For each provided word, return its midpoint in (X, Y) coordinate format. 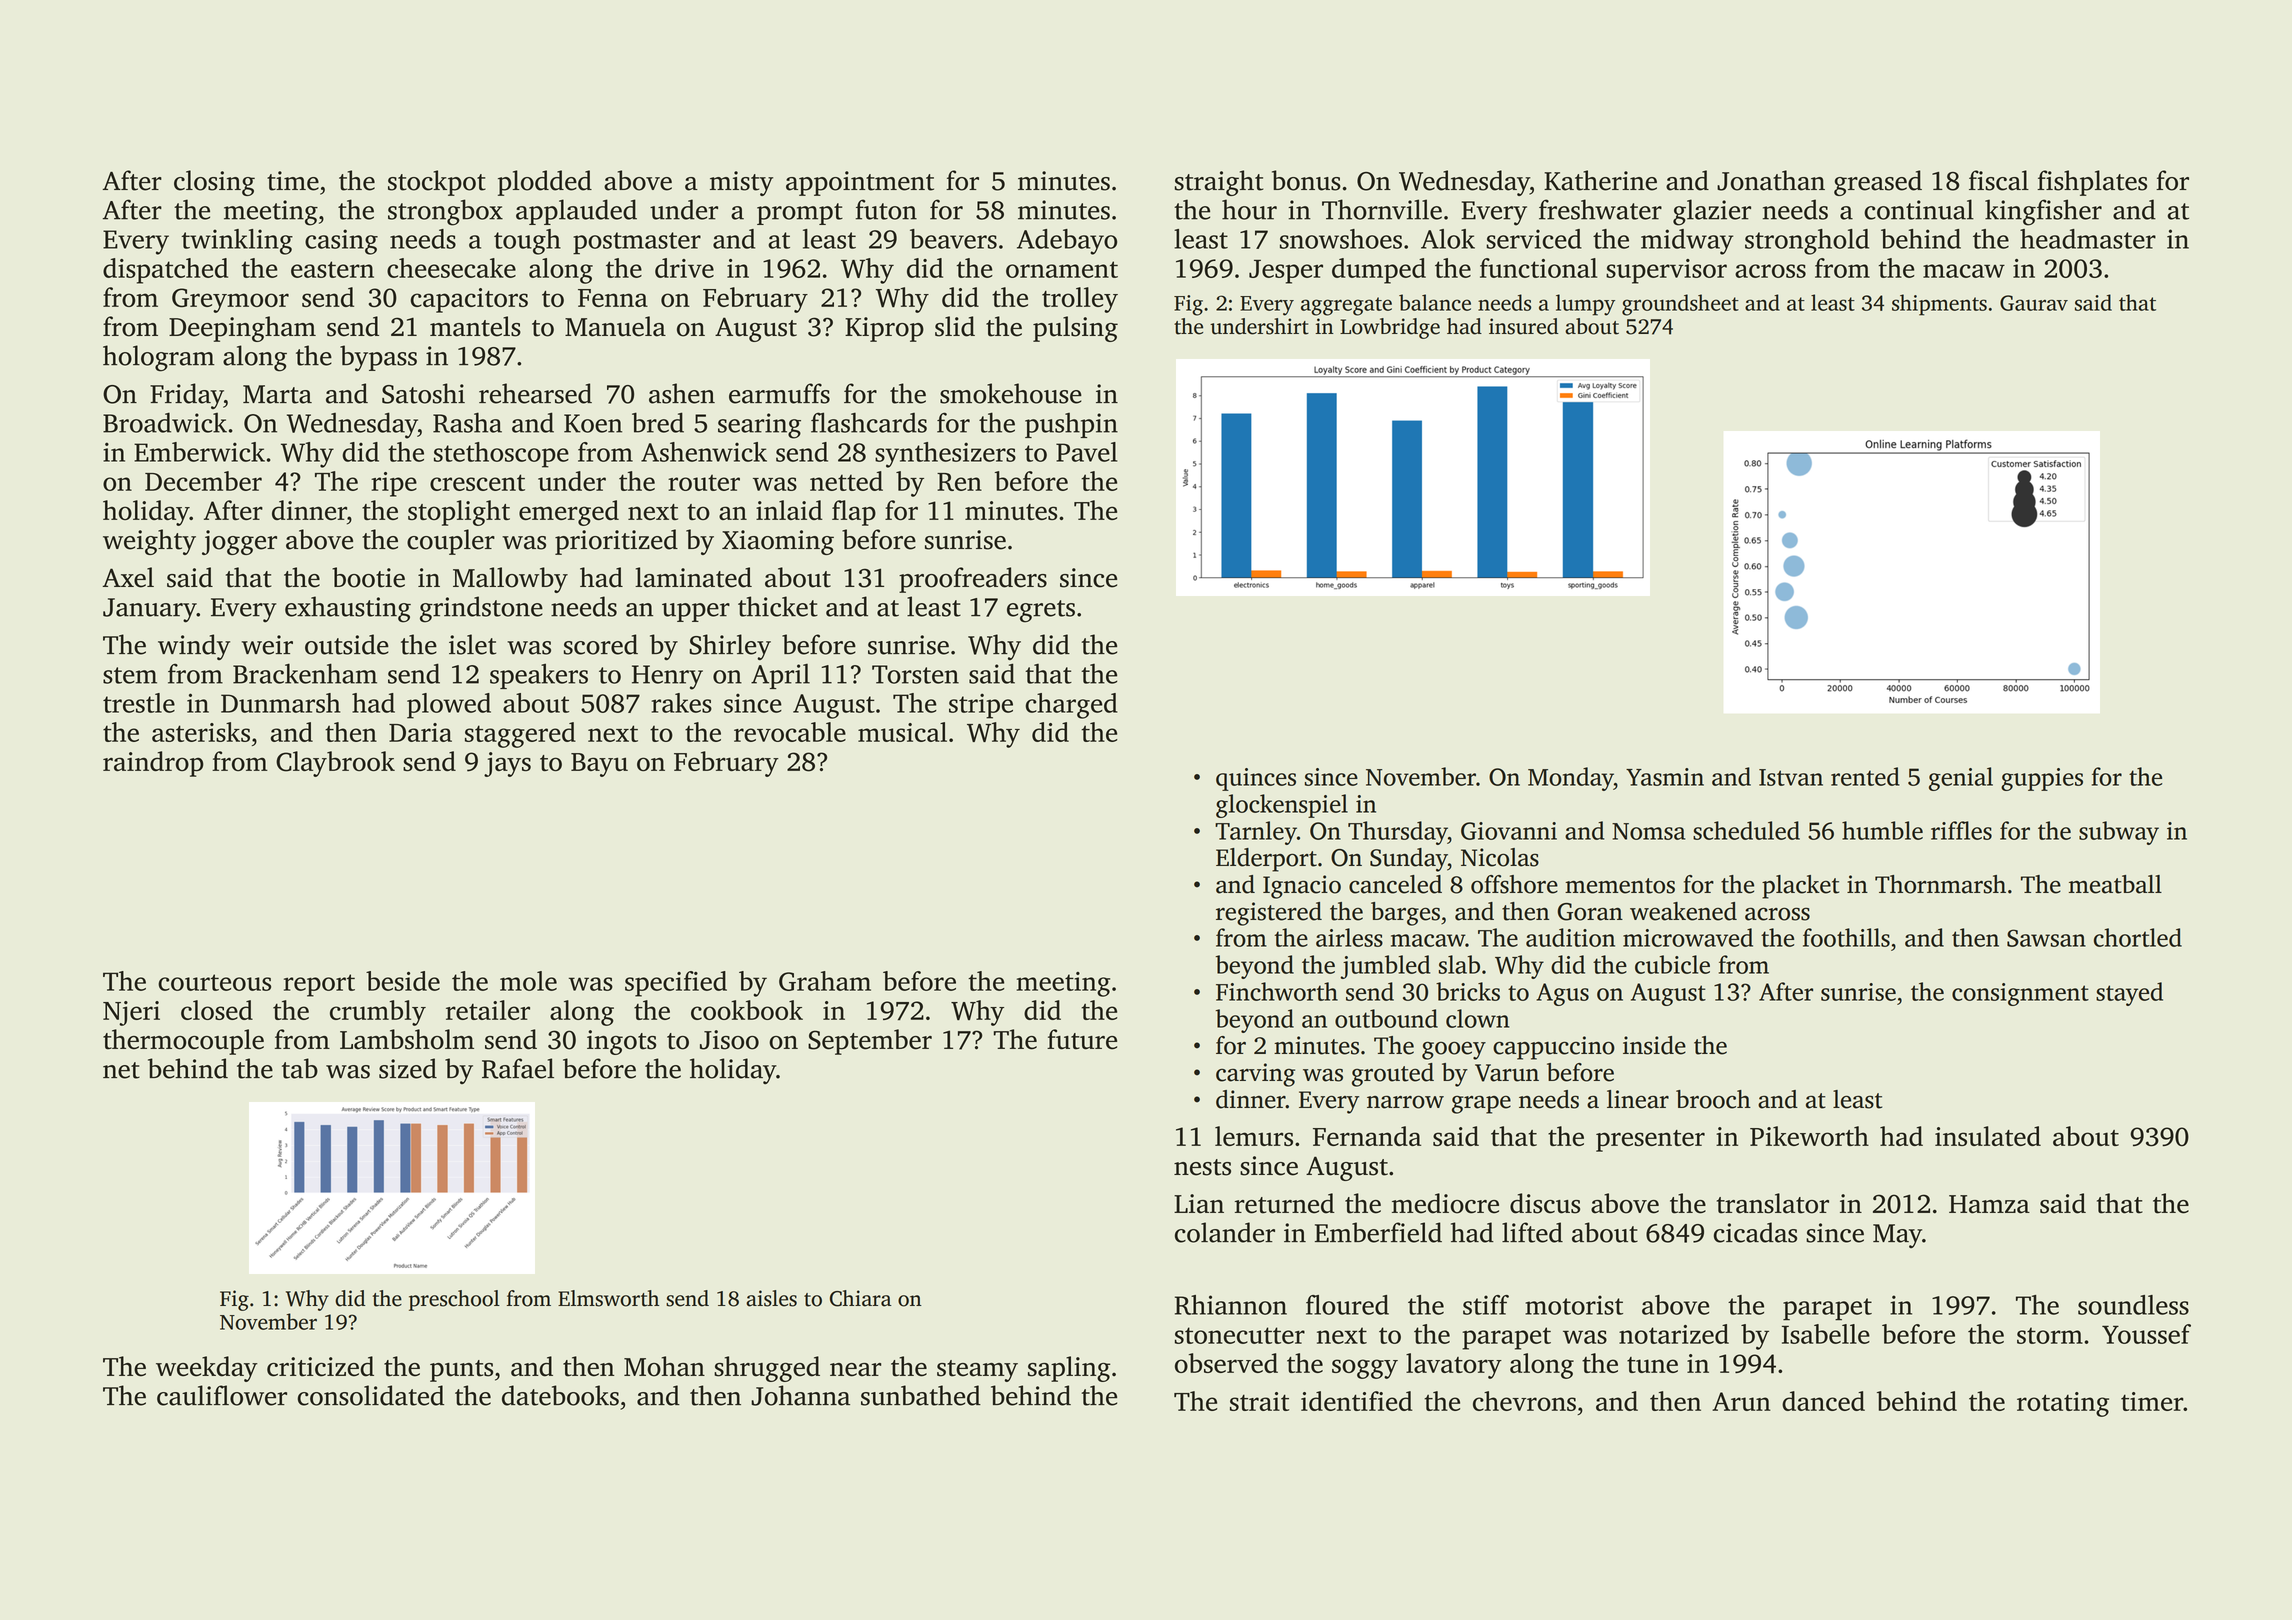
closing (214, 183)
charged (1072, 706)
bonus (1306, 180)
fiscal (1999, 180)
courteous (214, 982)
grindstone (481, 609)
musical (902, 732)
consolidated (371, 1395)
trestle (139, 703)
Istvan (1791, 777)
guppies (2042, 779)
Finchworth (1277, 991)
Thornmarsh (1940, 884)
